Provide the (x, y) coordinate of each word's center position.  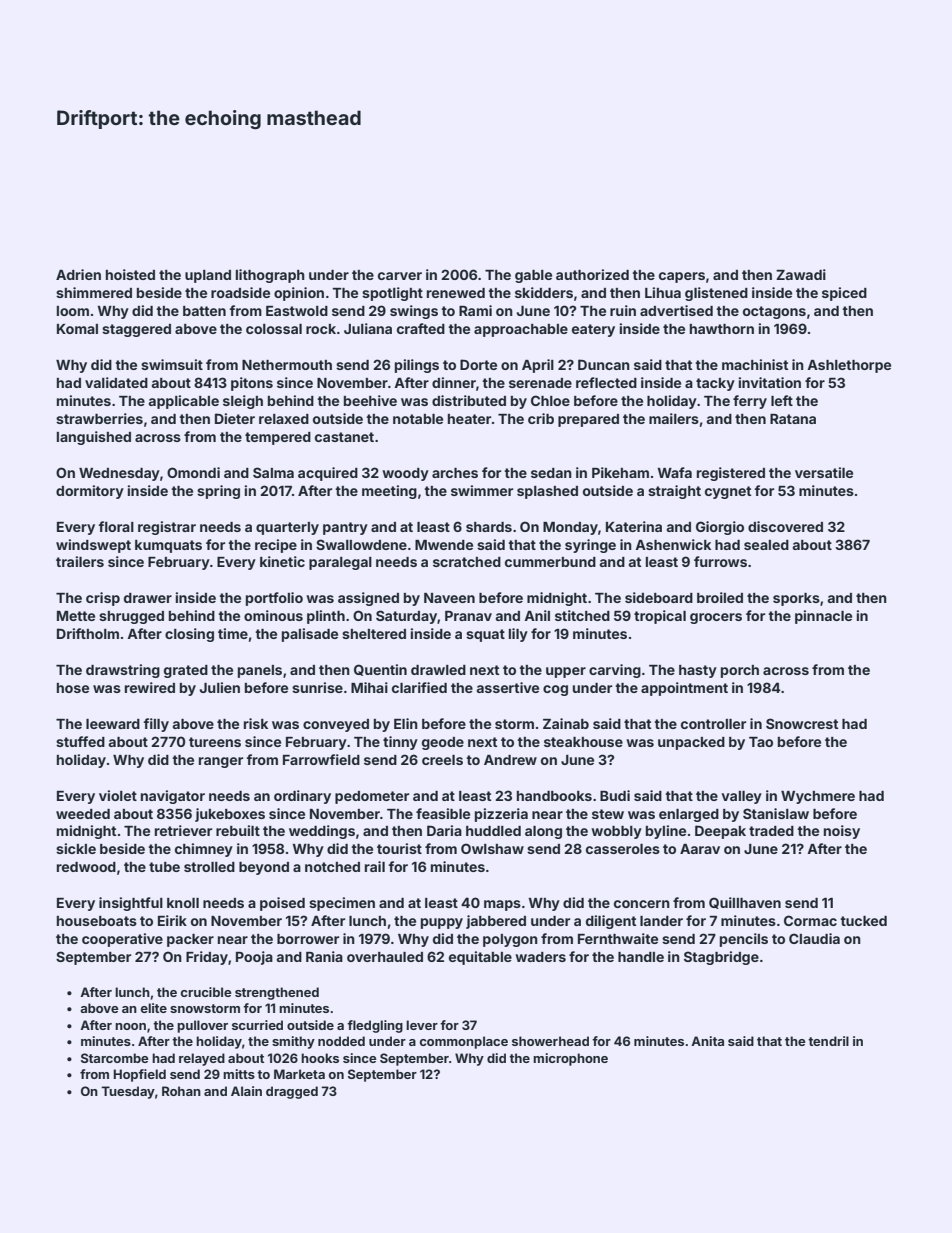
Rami (475, 310)
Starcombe (115, 1058)
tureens (215, 742)
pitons (252, 384)
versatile (824, 472)
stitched (582, 615)
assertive (507, 687)
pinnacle (823, 617)
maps (502, 905)
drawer (148, 598)
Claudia (814, 938)
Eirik (172, 920)
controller (713, 724)
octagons (774, 312)
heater (469, 419)
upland (208, 276)
